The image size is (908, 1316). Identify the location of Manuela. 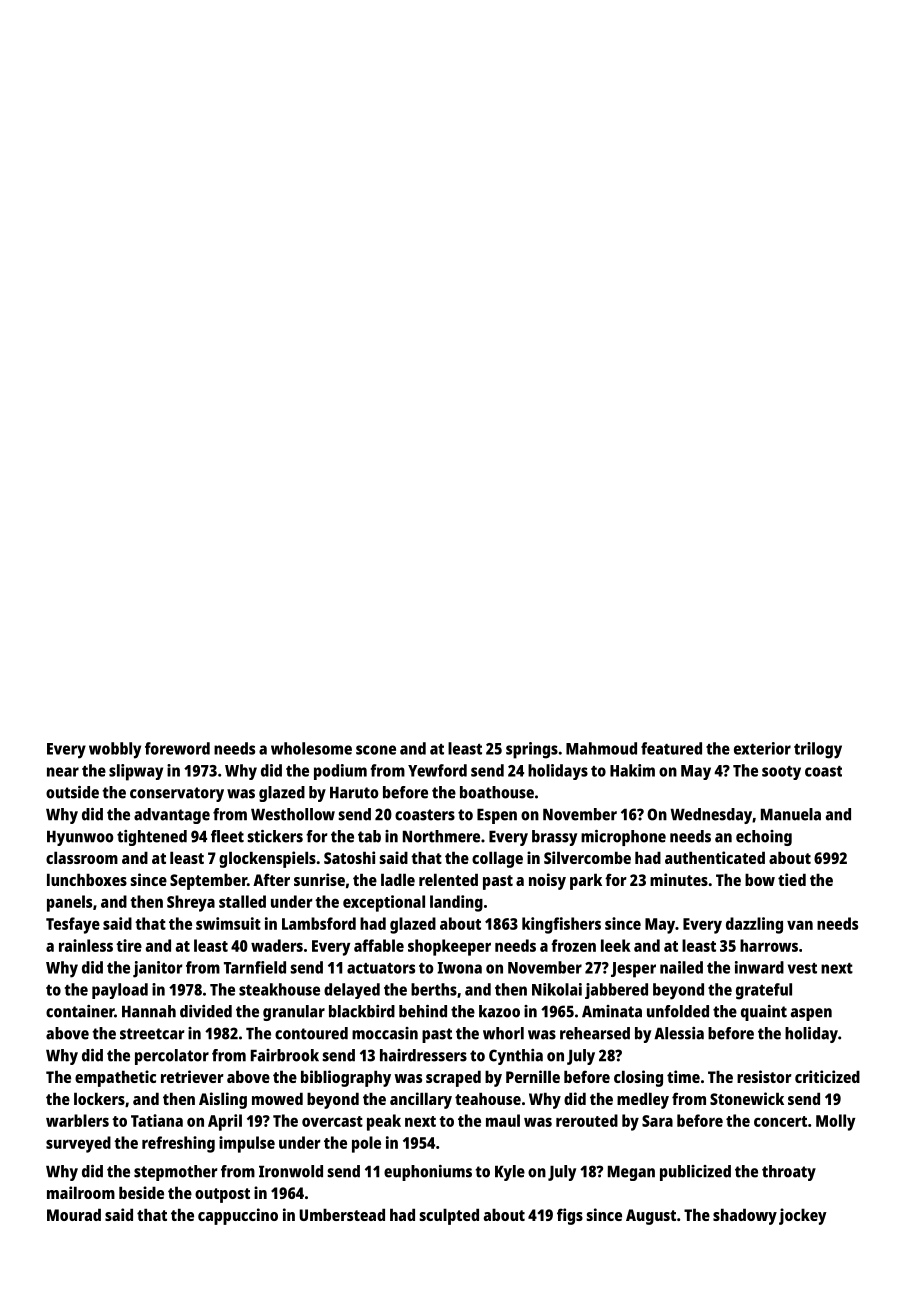
(791, 814).
